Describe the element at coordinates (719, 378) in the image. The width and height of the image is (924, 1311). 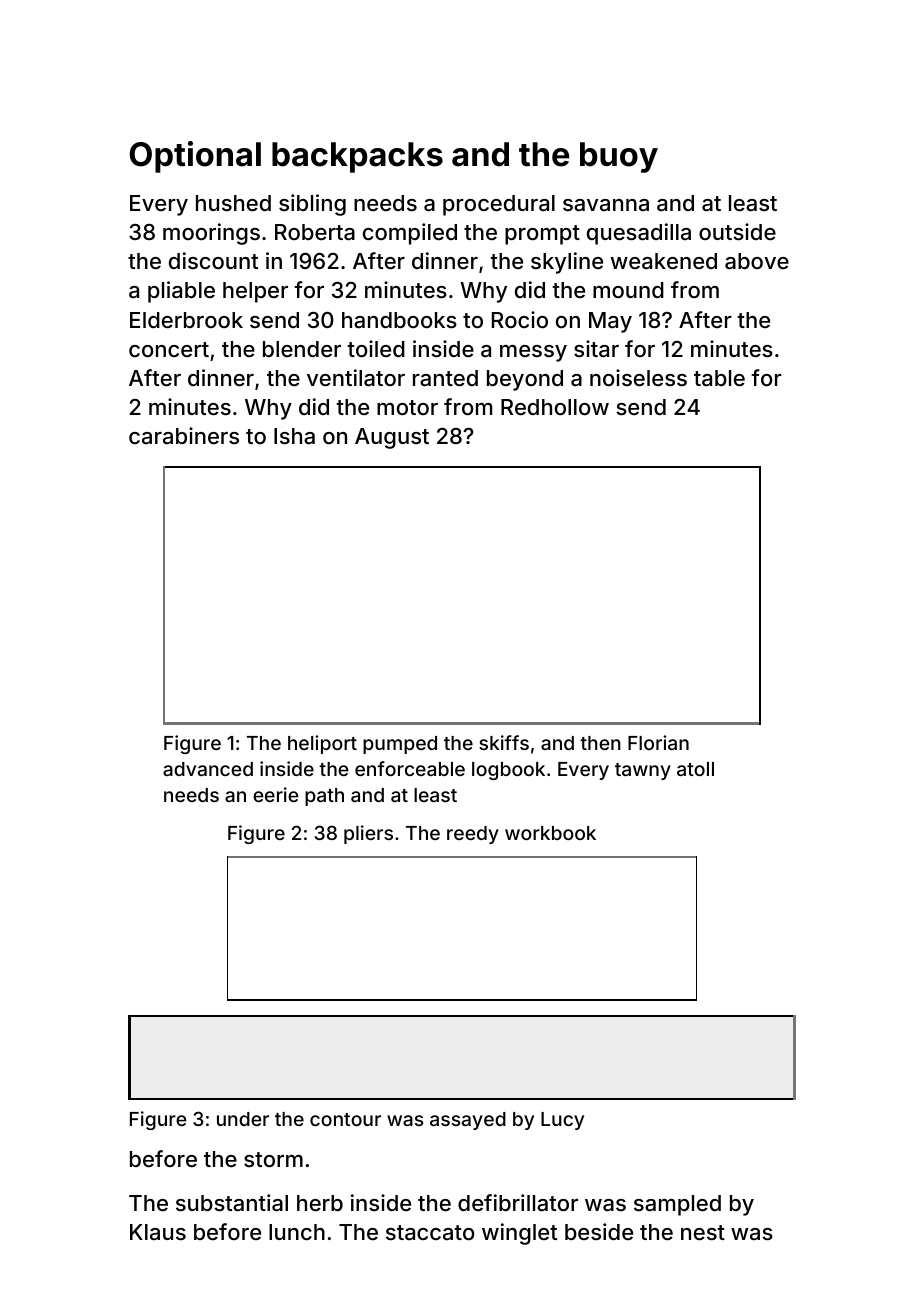
I see `table` at that location.
